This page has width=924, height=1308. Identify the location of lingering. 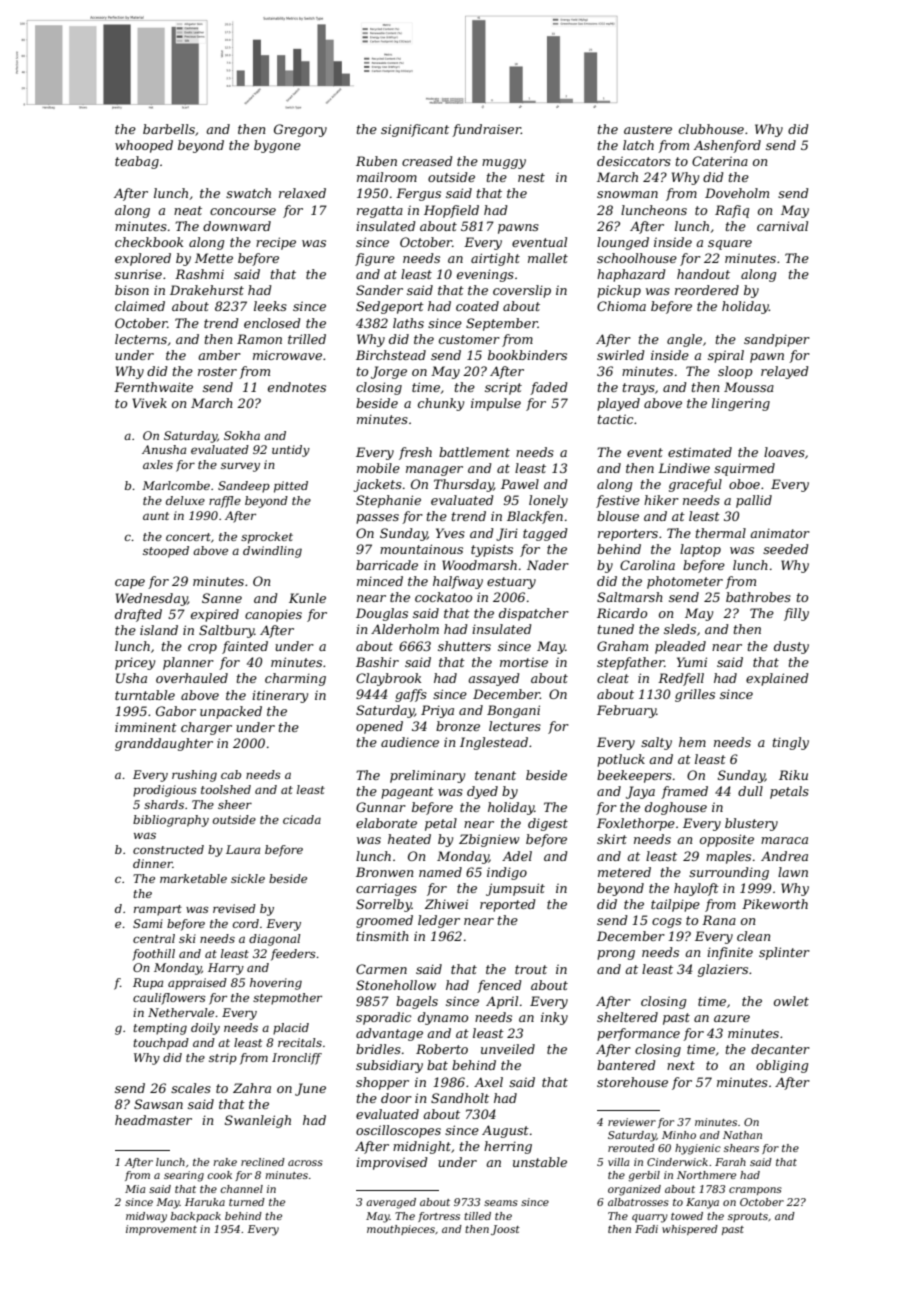
(741, 404).
